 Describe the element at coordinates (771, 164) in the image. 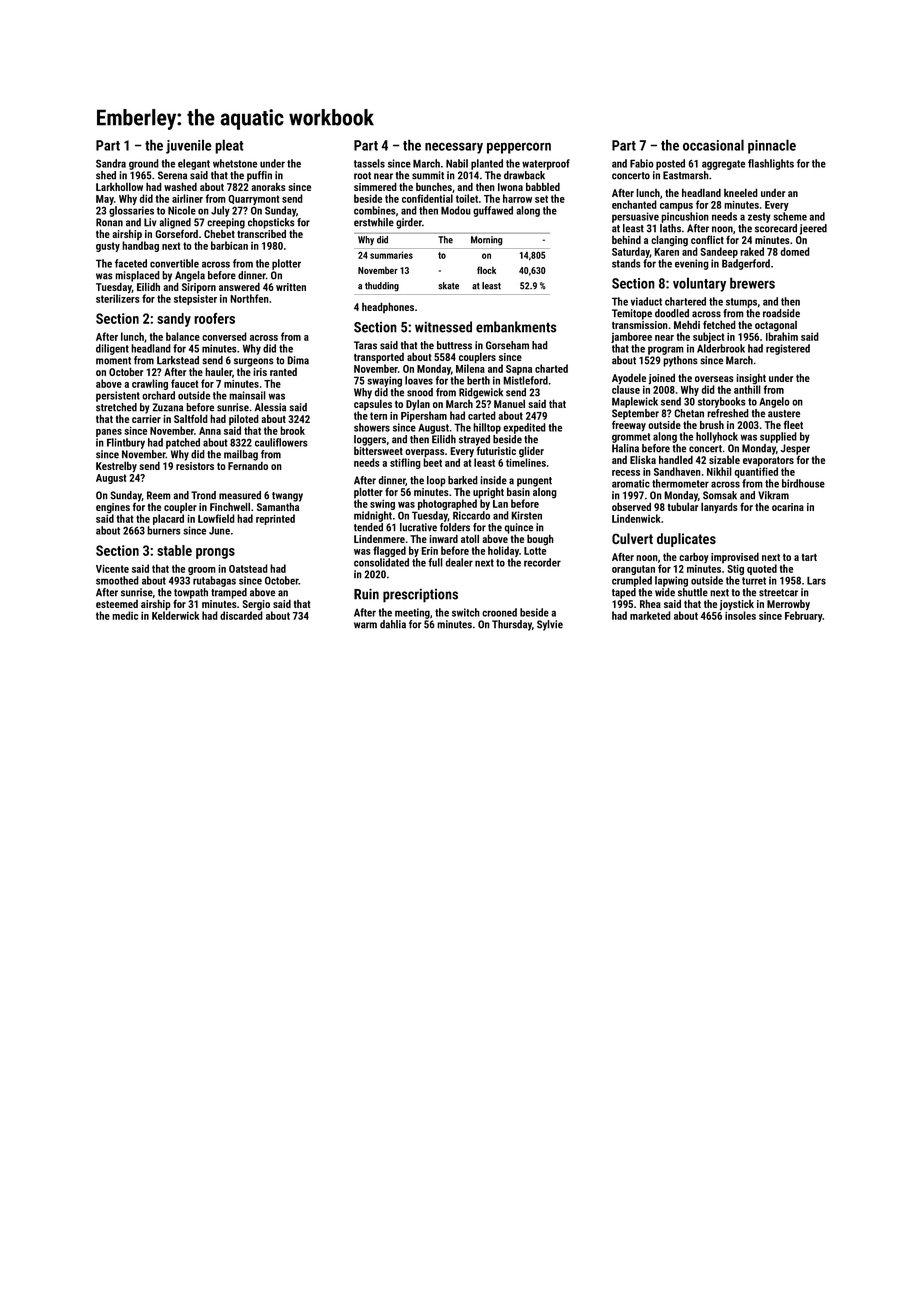

I see `flashlights` at that location.
